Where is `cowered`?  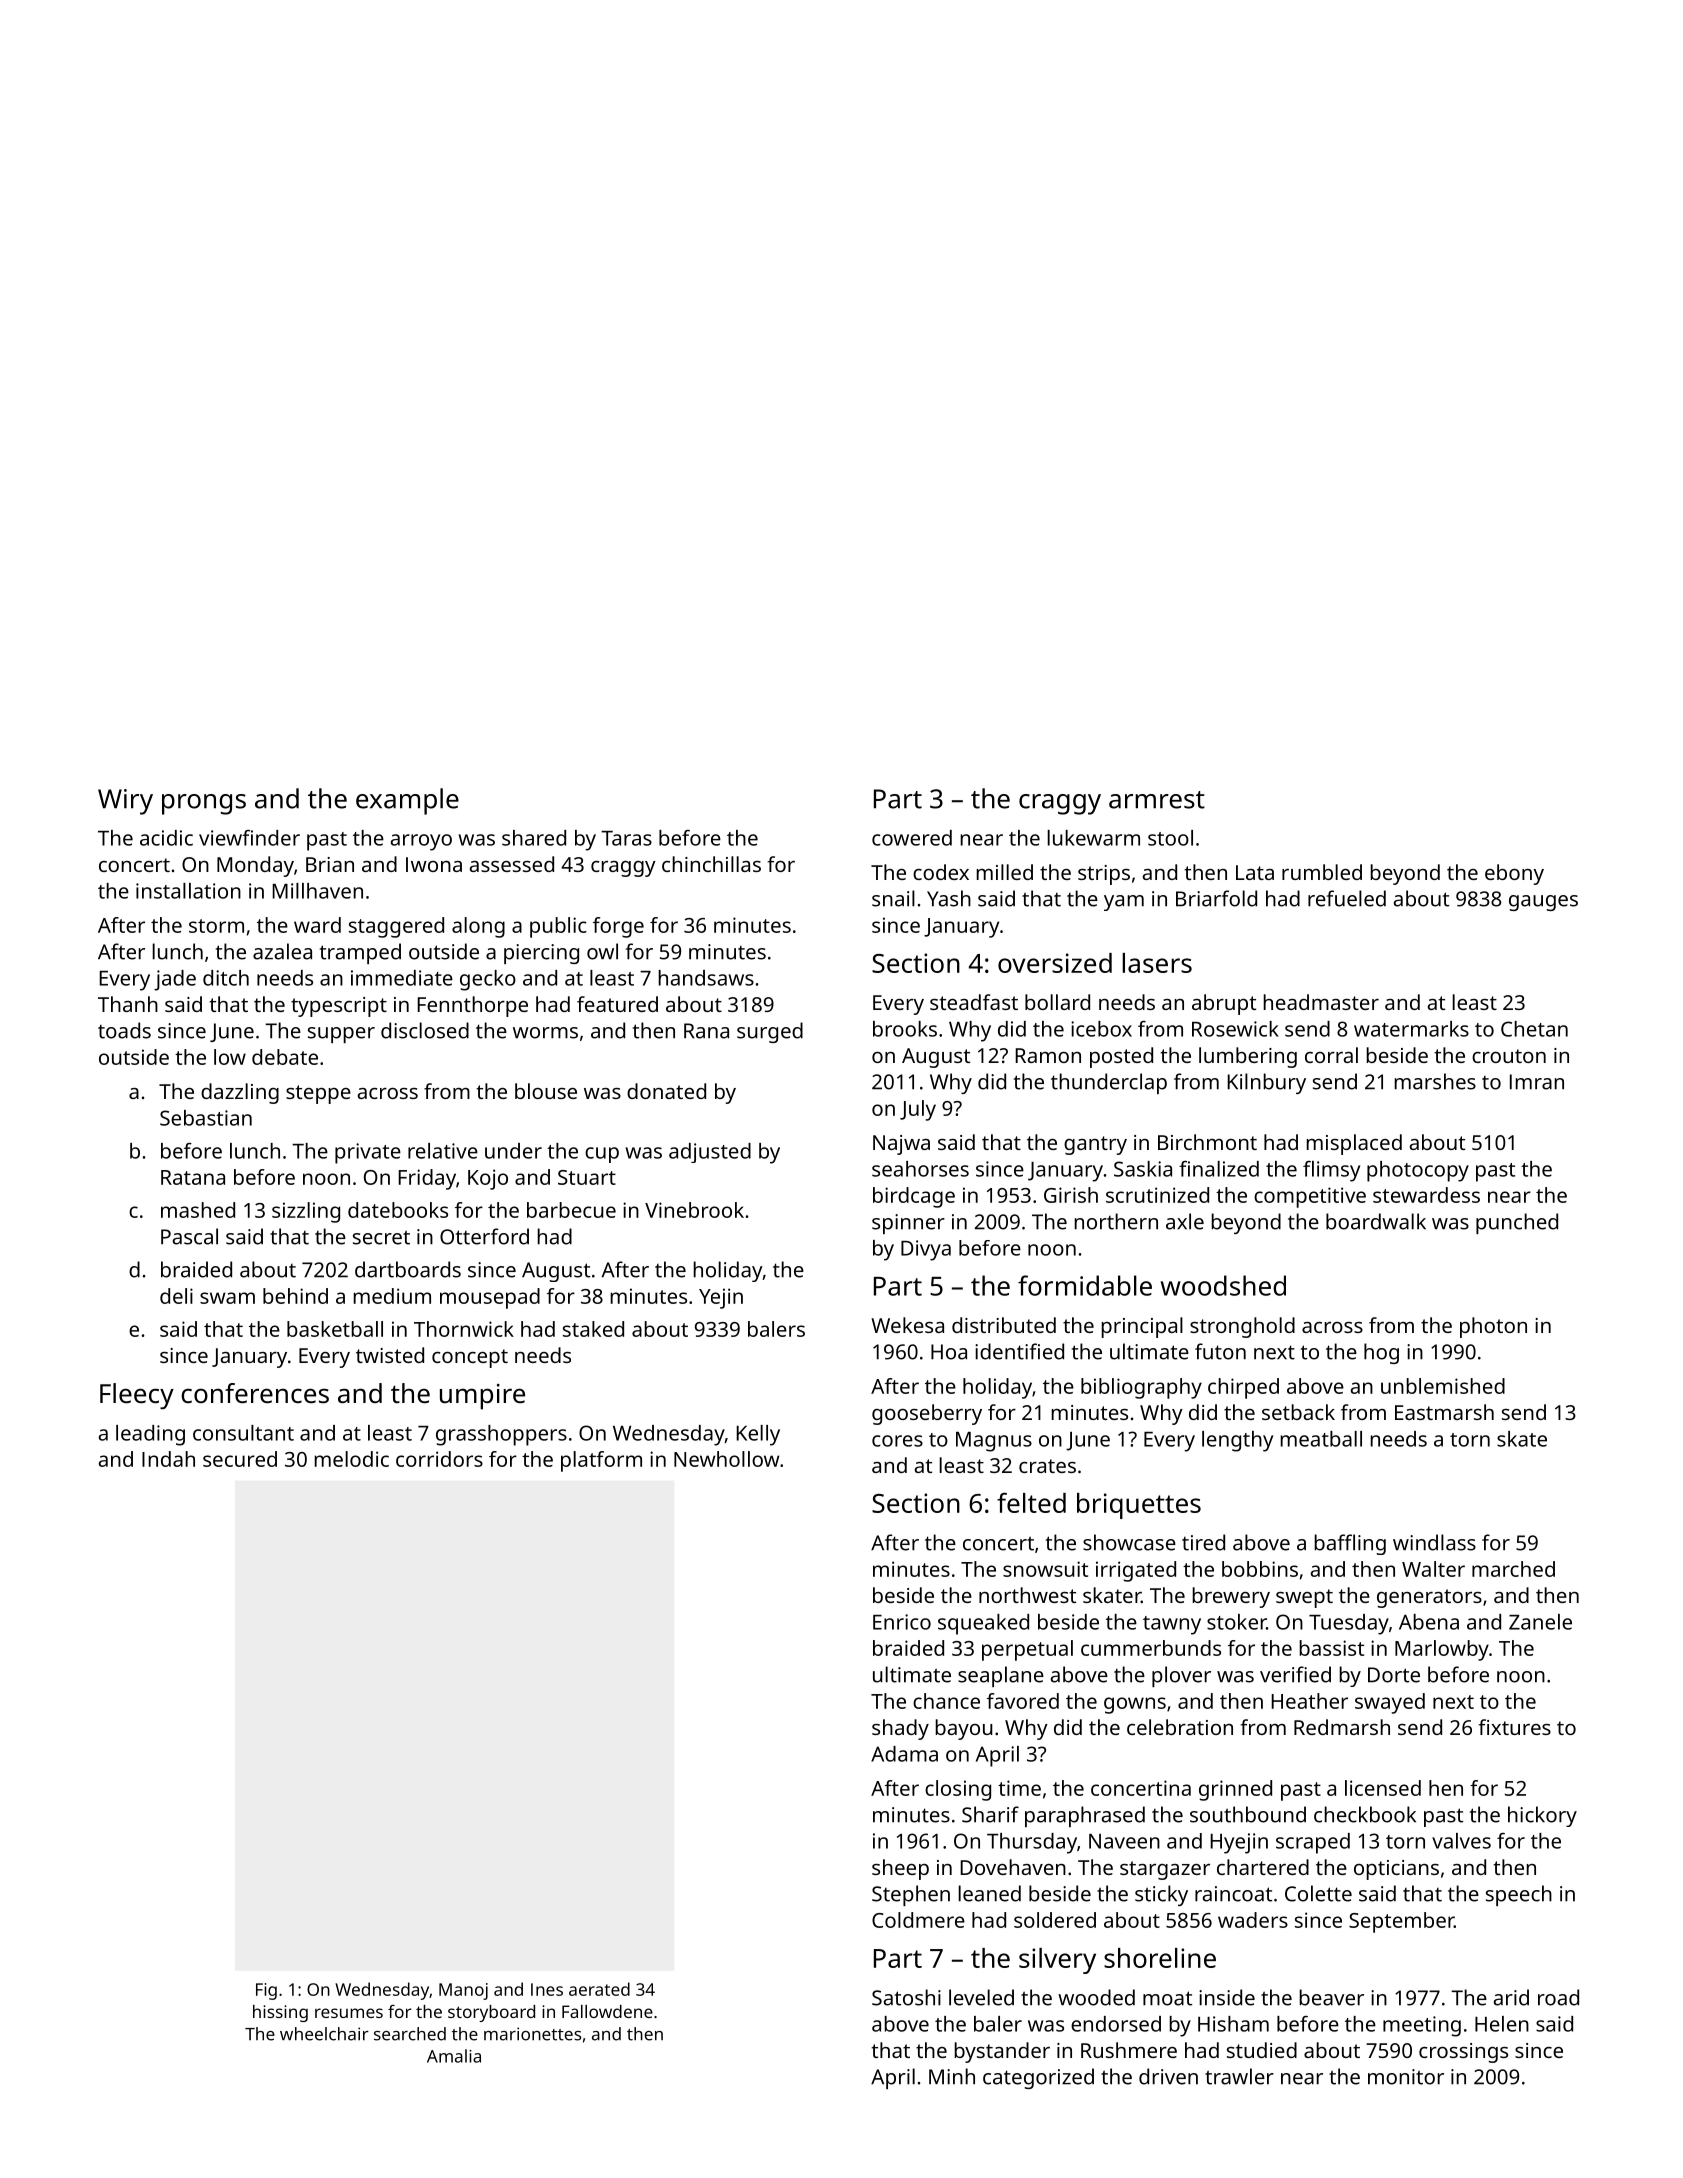
cowered is located at coordinates (912, 838).
